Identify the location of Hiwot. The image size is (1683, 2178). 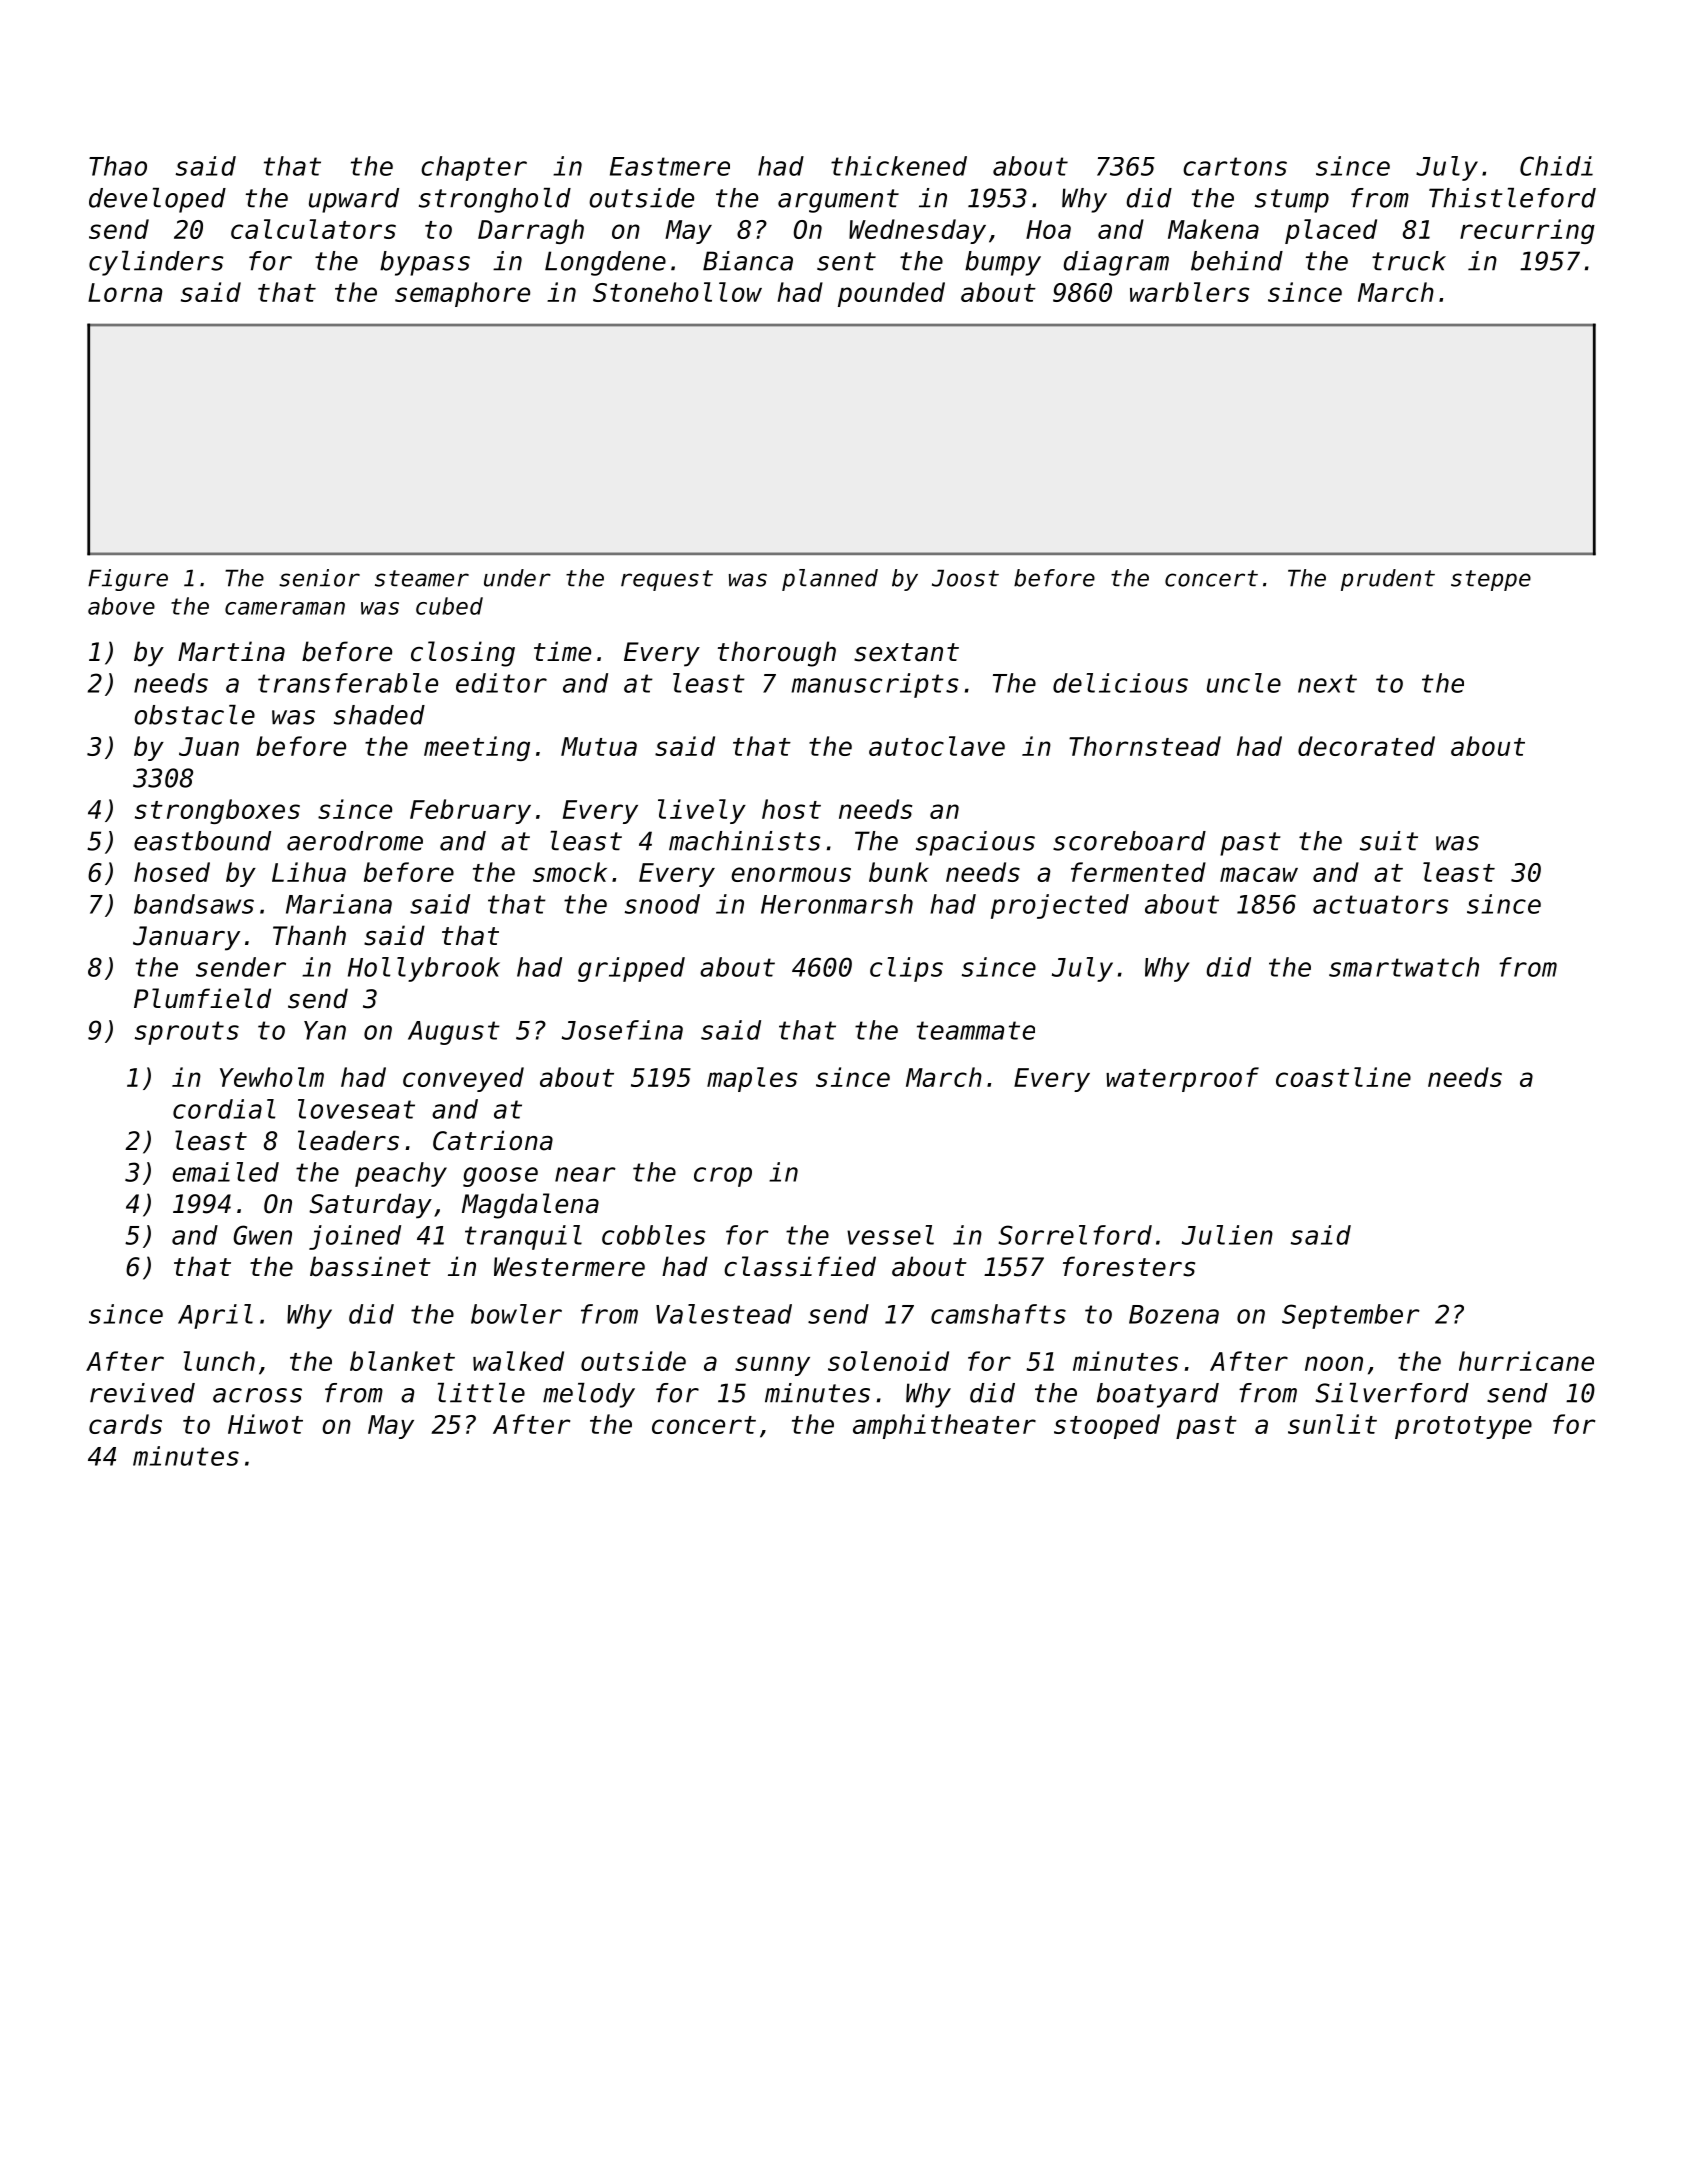
(265, 1424).
